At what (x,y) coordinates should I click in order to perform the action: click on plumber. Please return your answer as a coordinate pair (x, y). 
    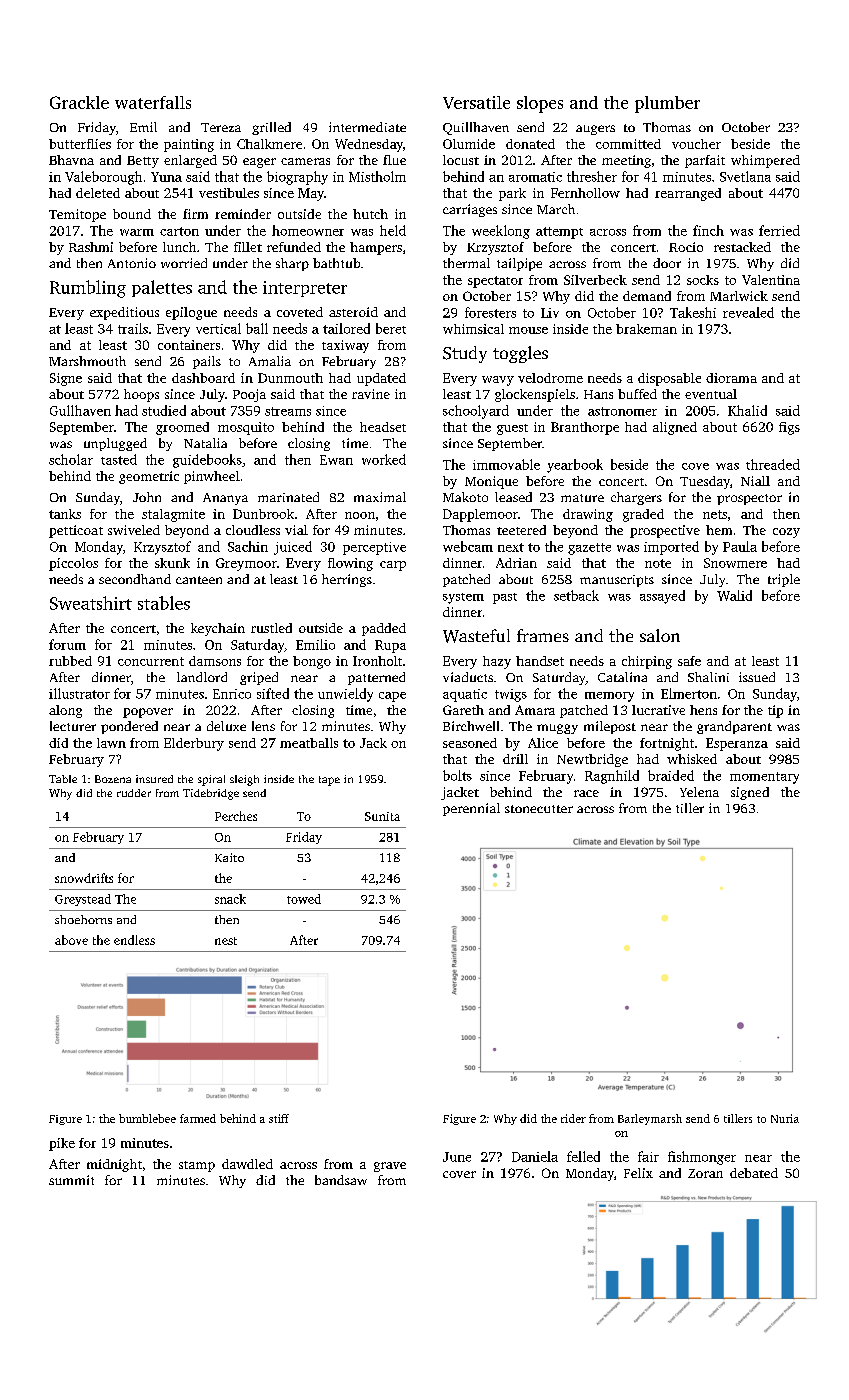
    Looking at the image, I should click on (667, 104).
